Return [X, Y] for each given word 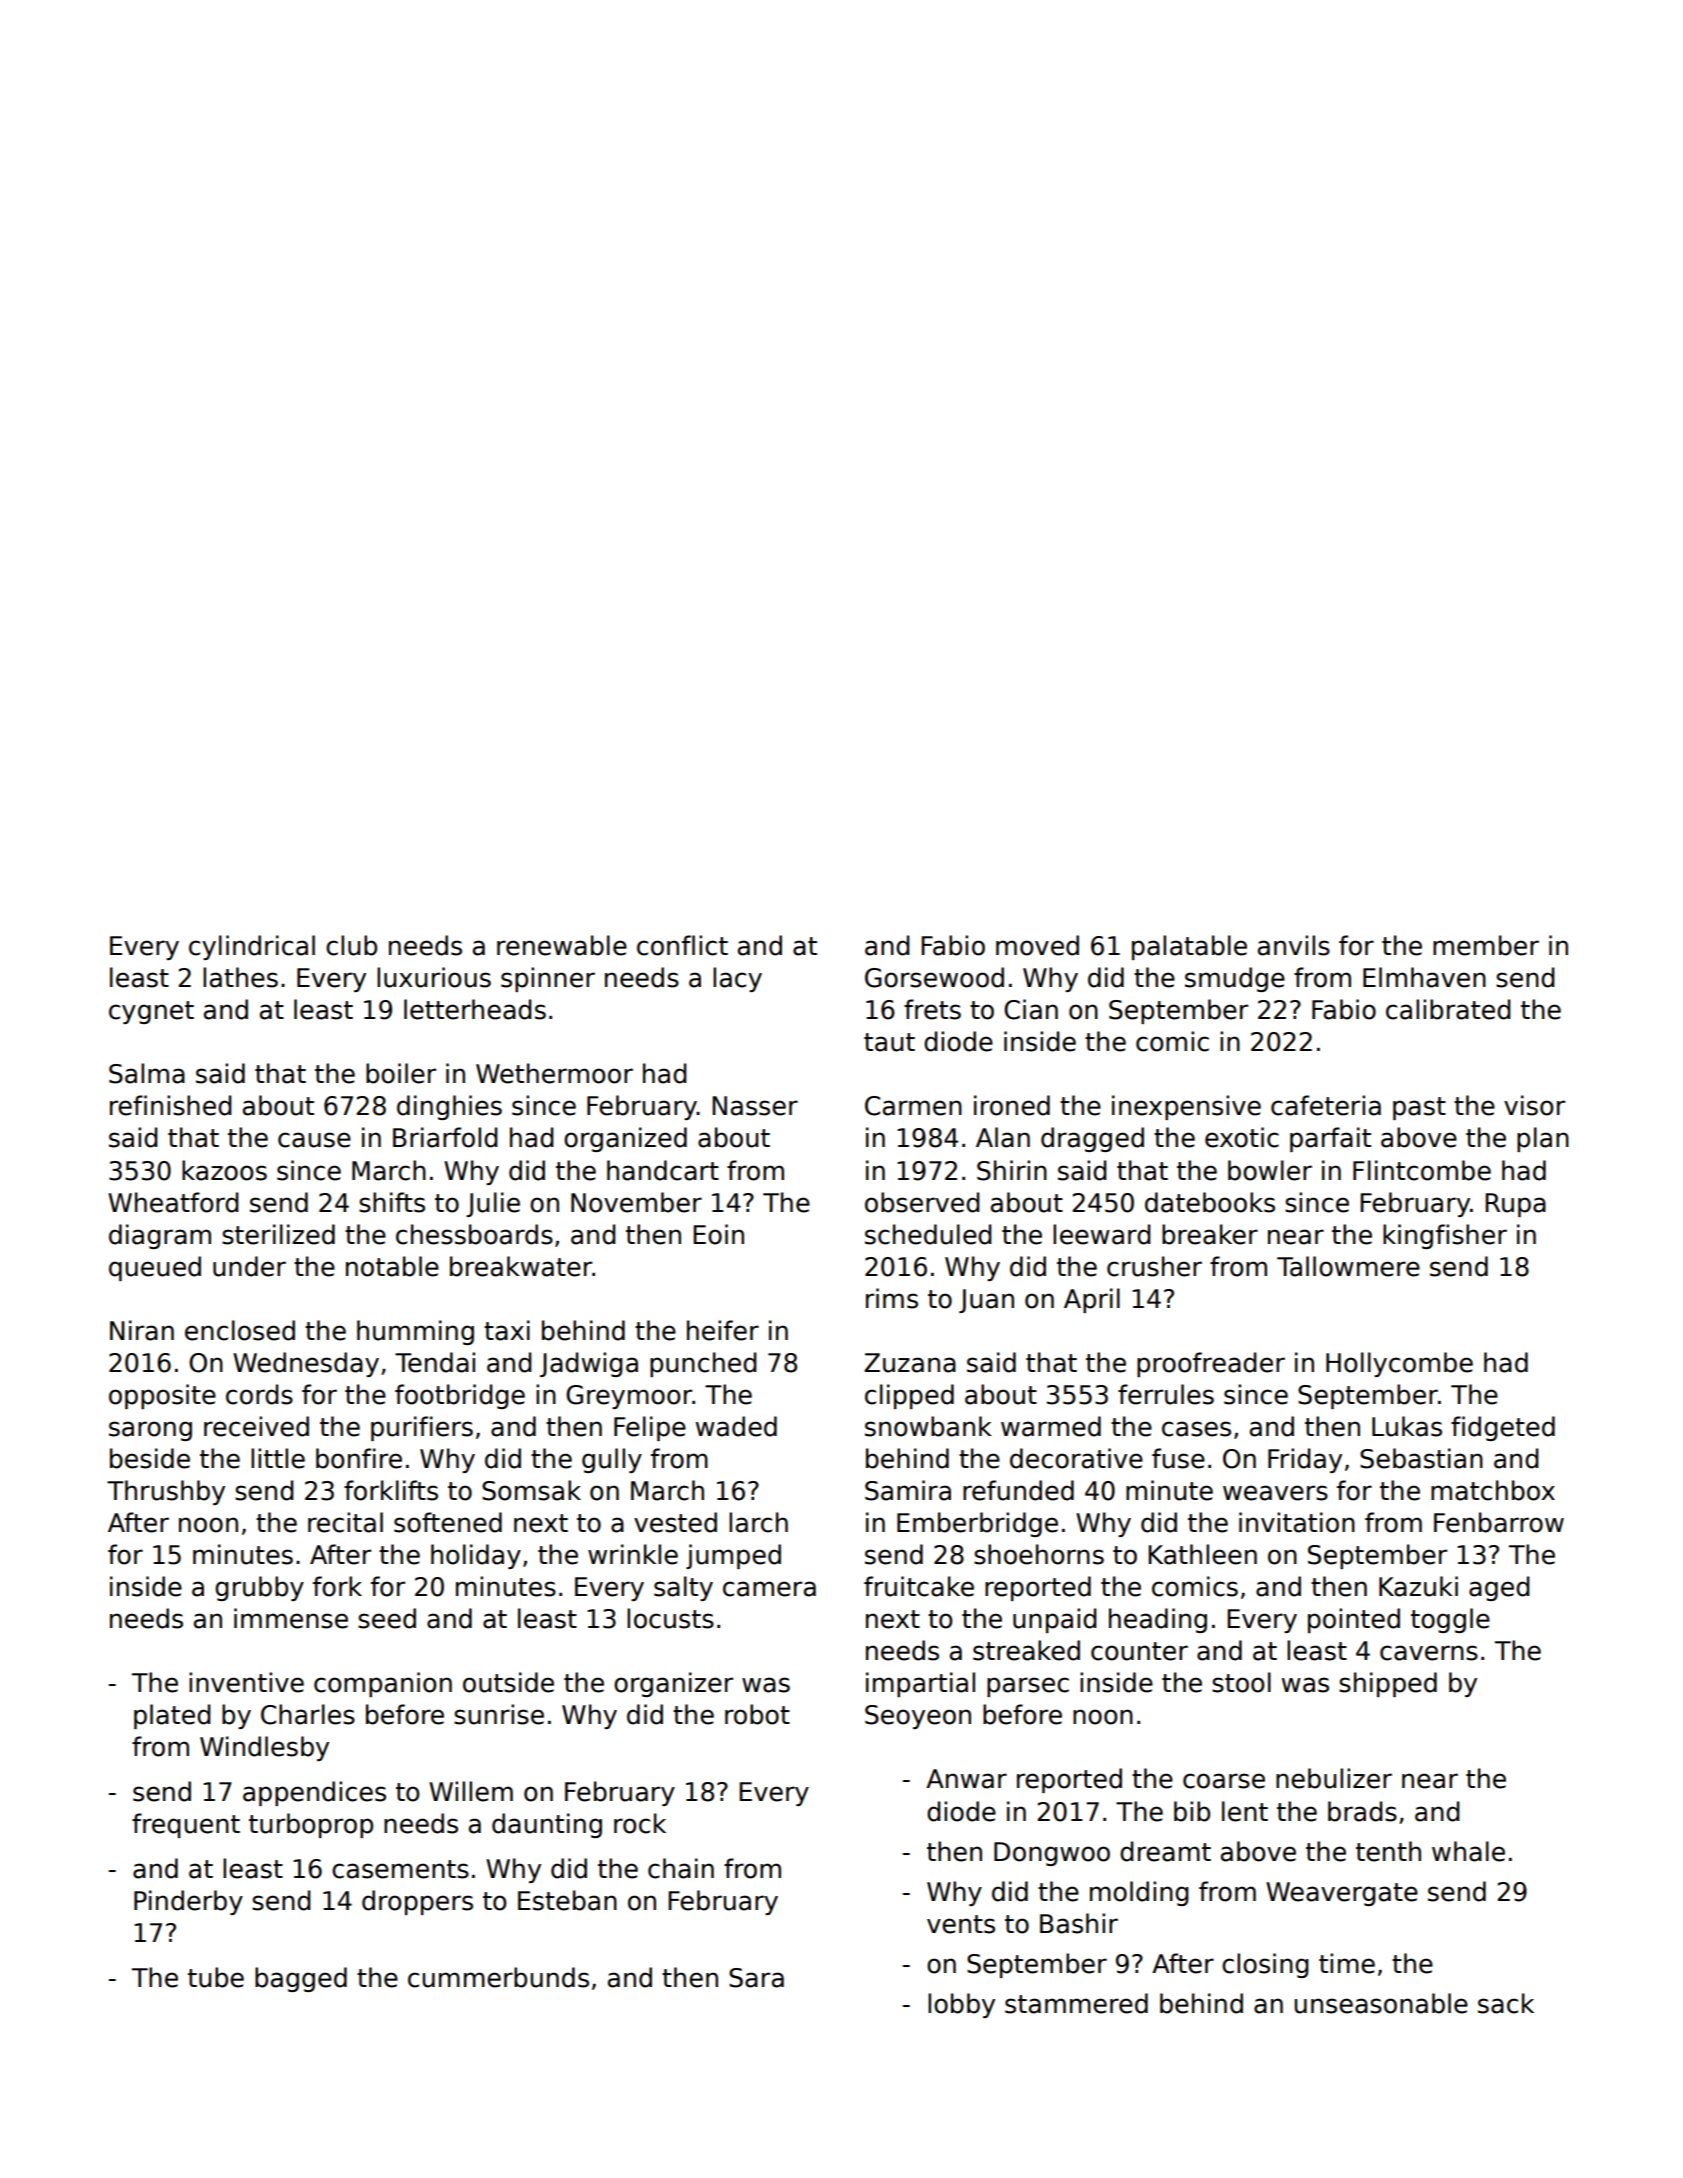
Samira [908, 1490]
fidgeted [1503, 1428]
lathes [240, 977]
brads [1362, 1811]
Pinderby [188, 1902]
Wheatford [173, 1202]
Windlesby [264, 1748]
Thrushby [166, 1492]
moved [1037, 945]
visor [1534, 1105]
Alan [1003, 1137]
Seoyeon [918, 1717]
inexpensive [1186, 1107]
